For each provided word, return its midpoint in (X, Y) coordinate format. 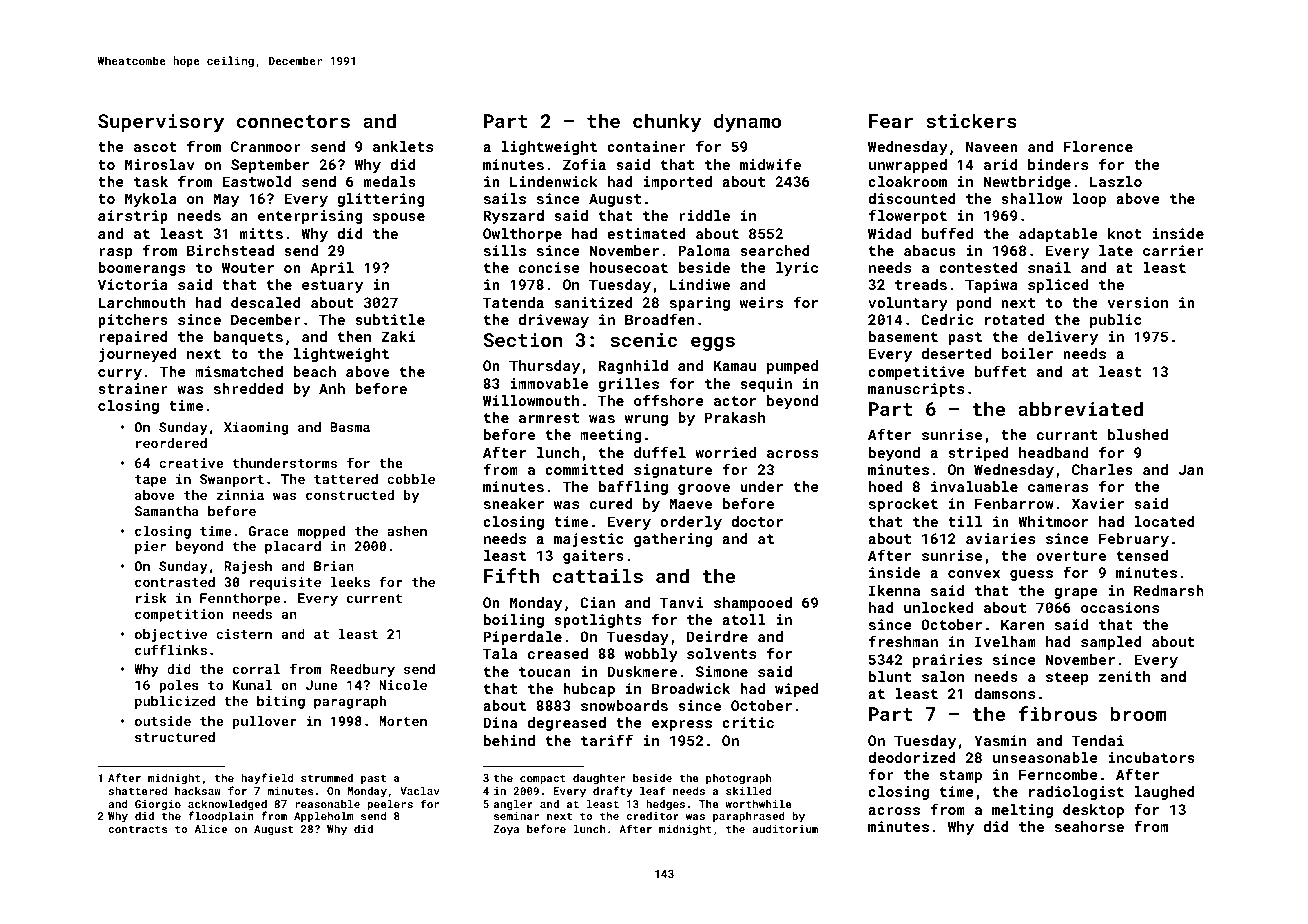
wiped (796, 690)
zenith (1124, 676)
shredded (248, 388)
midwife (770, 164)
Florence (1098, 146)
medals (390, 181)
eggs (713, 343)
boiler (1027, 353)
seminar (516, 816)
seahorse (1089, 826)
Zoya (506, 830)
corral (256, 669)
